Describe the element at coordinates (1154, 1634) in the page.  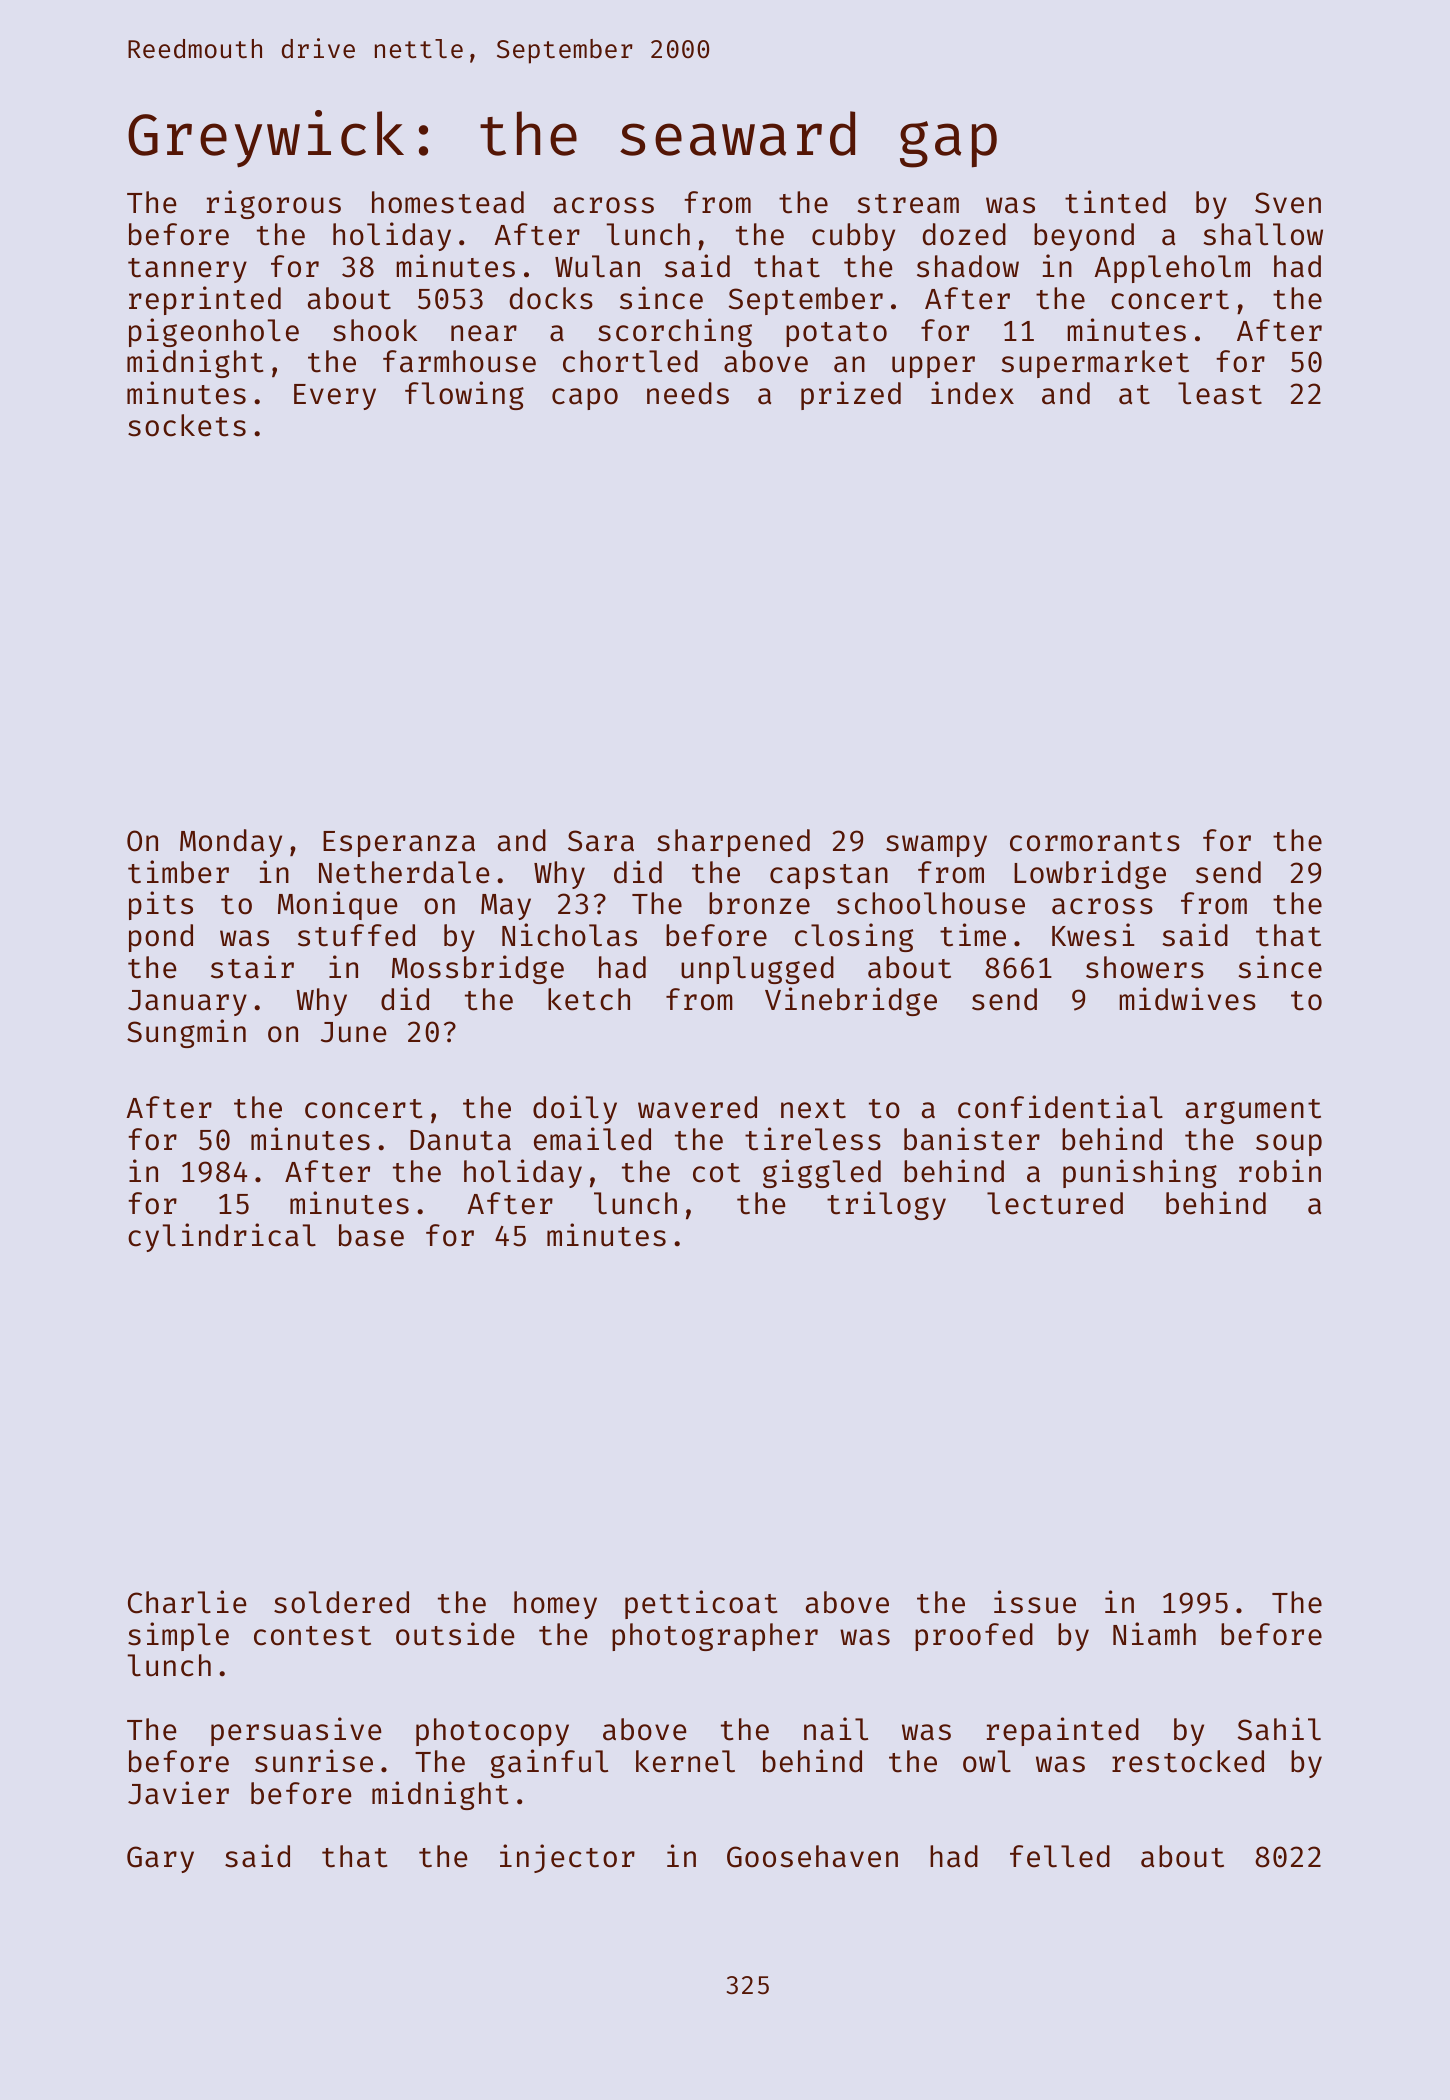
I see `Niamh` at that location.
